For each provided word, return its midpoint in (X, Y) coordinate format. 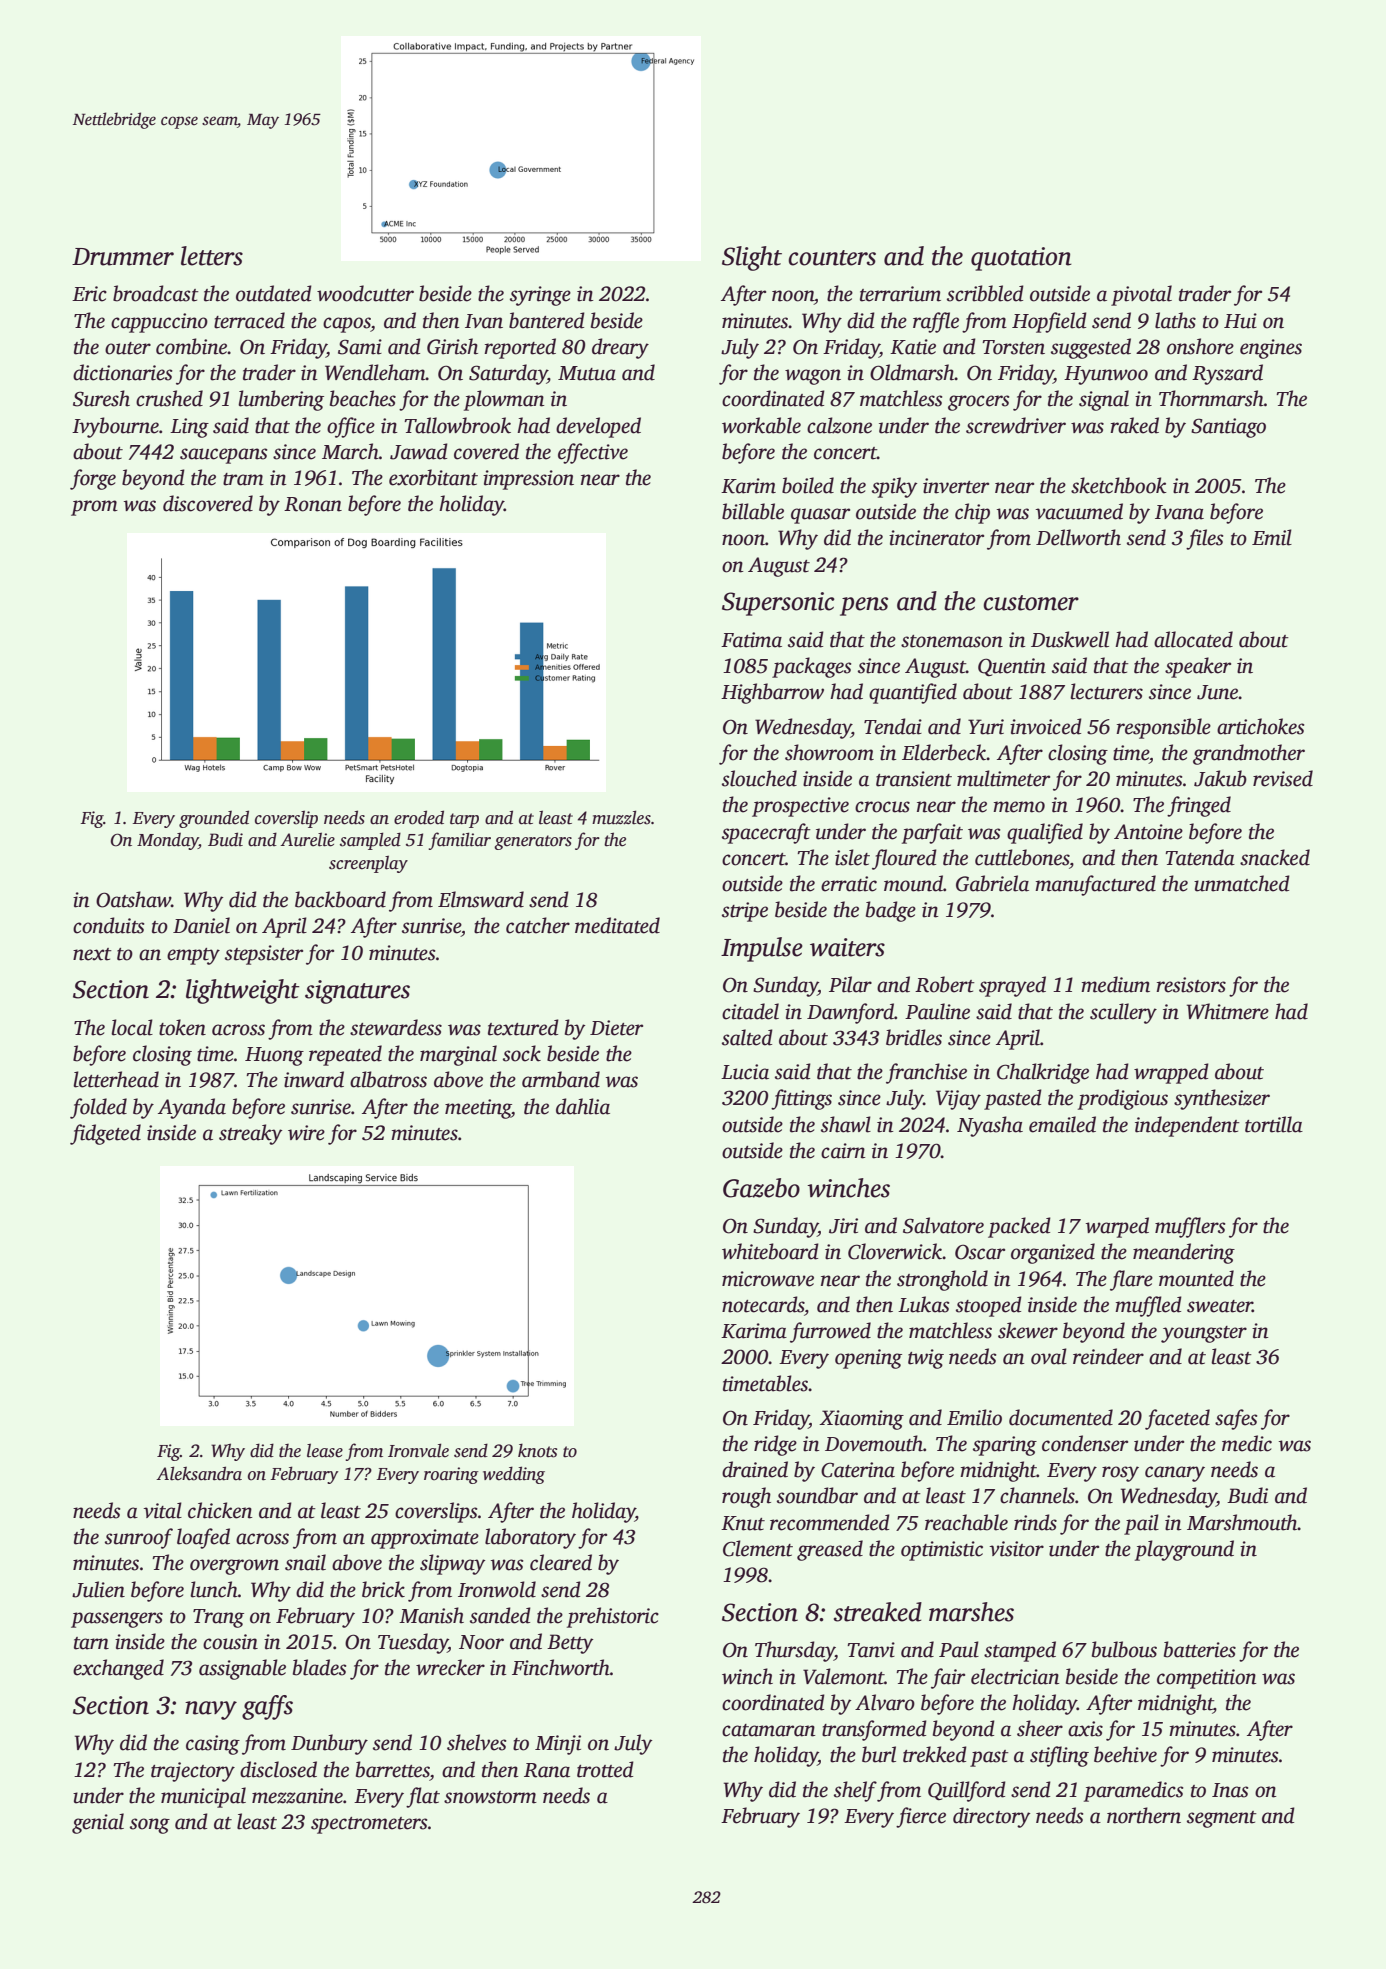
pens (864, 606)
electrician (1015, 1676)
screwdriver (1016, 425)
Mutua (587, 373)
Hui (1240, 321)
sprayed (1012, 986)
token (182, 1027)
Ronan (313, 504)
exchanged (118, 1669)
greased (830, 1550)
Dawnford (850, 1013)
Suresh (101, 398)
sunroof (139, 1538)
